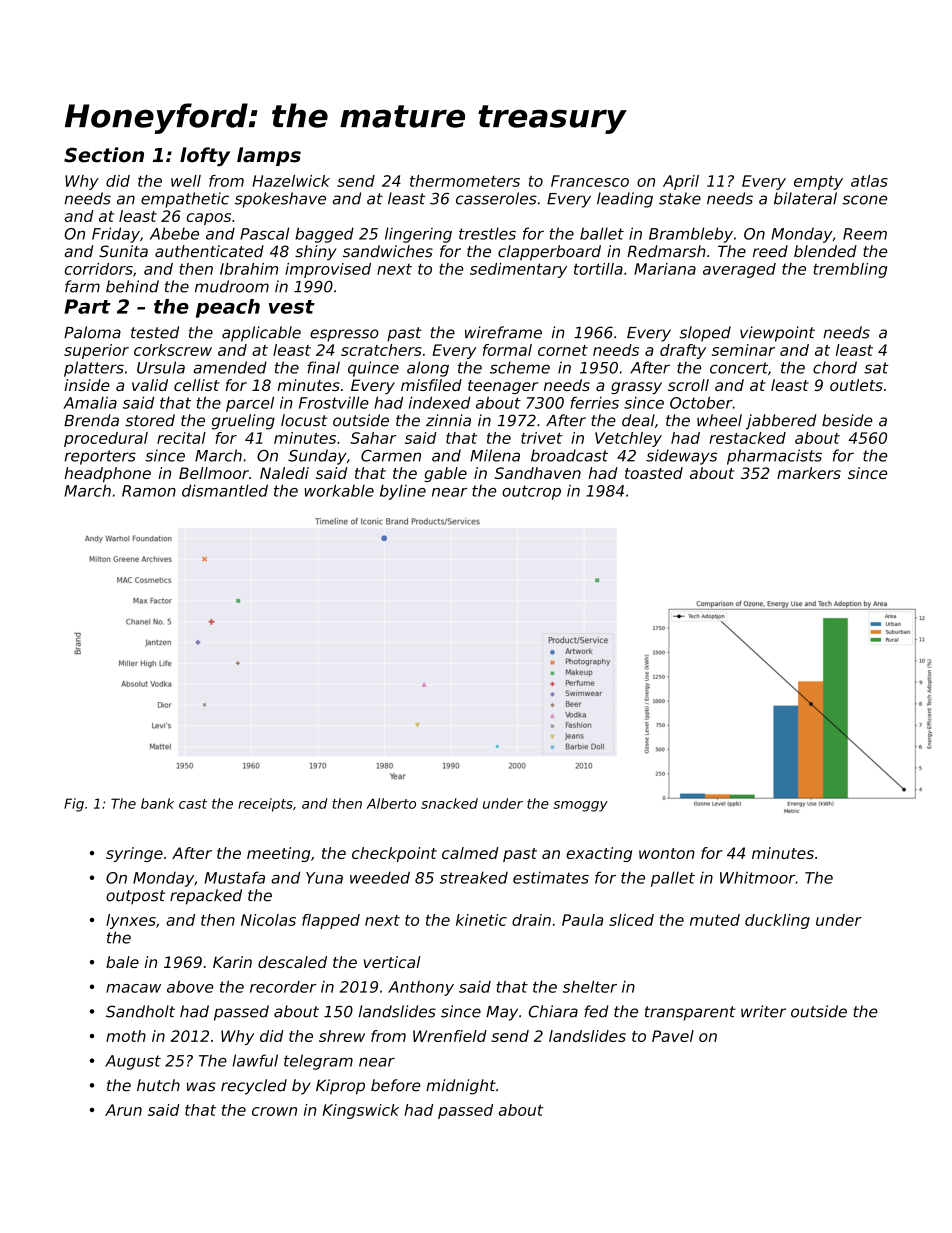 The image size is (952, 1233). What do you see at coordinates (391, 803) in the document?
I see `Alberto` at bounding box center [391, 803].
